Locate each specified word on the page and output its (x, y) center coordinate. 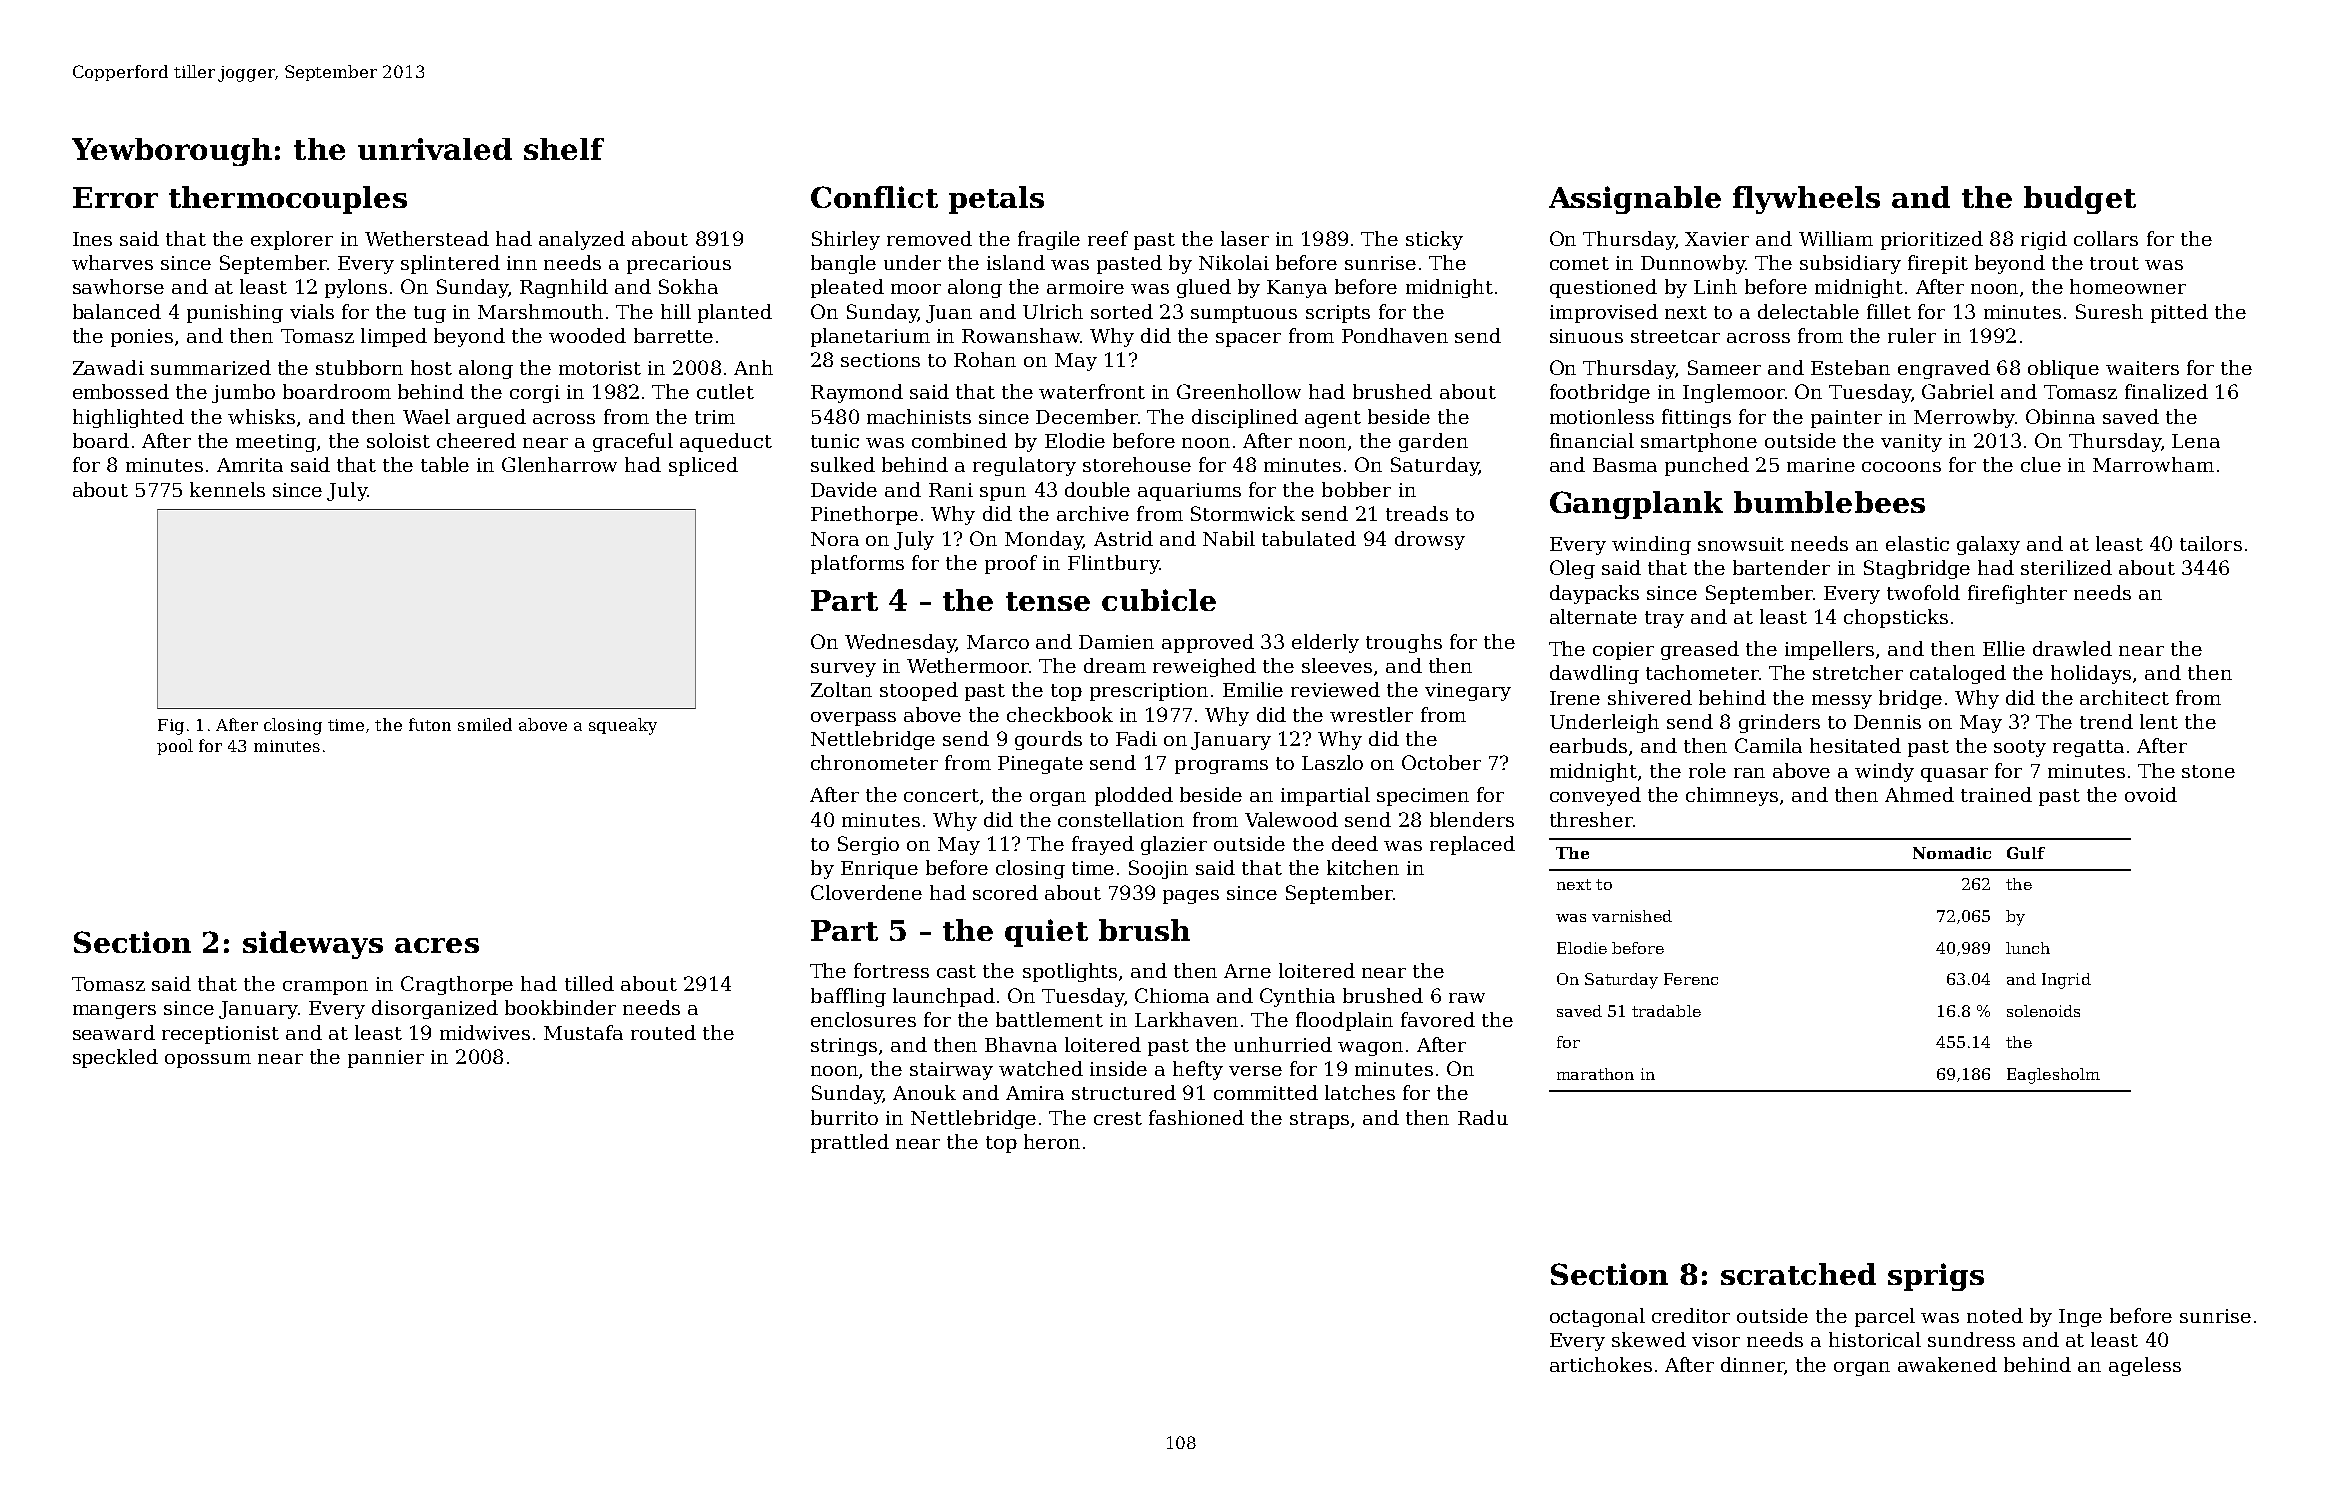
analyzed (582, 240)
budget (2080, 200)
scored (1005, 892)
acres (437, 945)
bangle (843, 264)
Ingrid (2066, 981)
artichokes (1601, 1364)
